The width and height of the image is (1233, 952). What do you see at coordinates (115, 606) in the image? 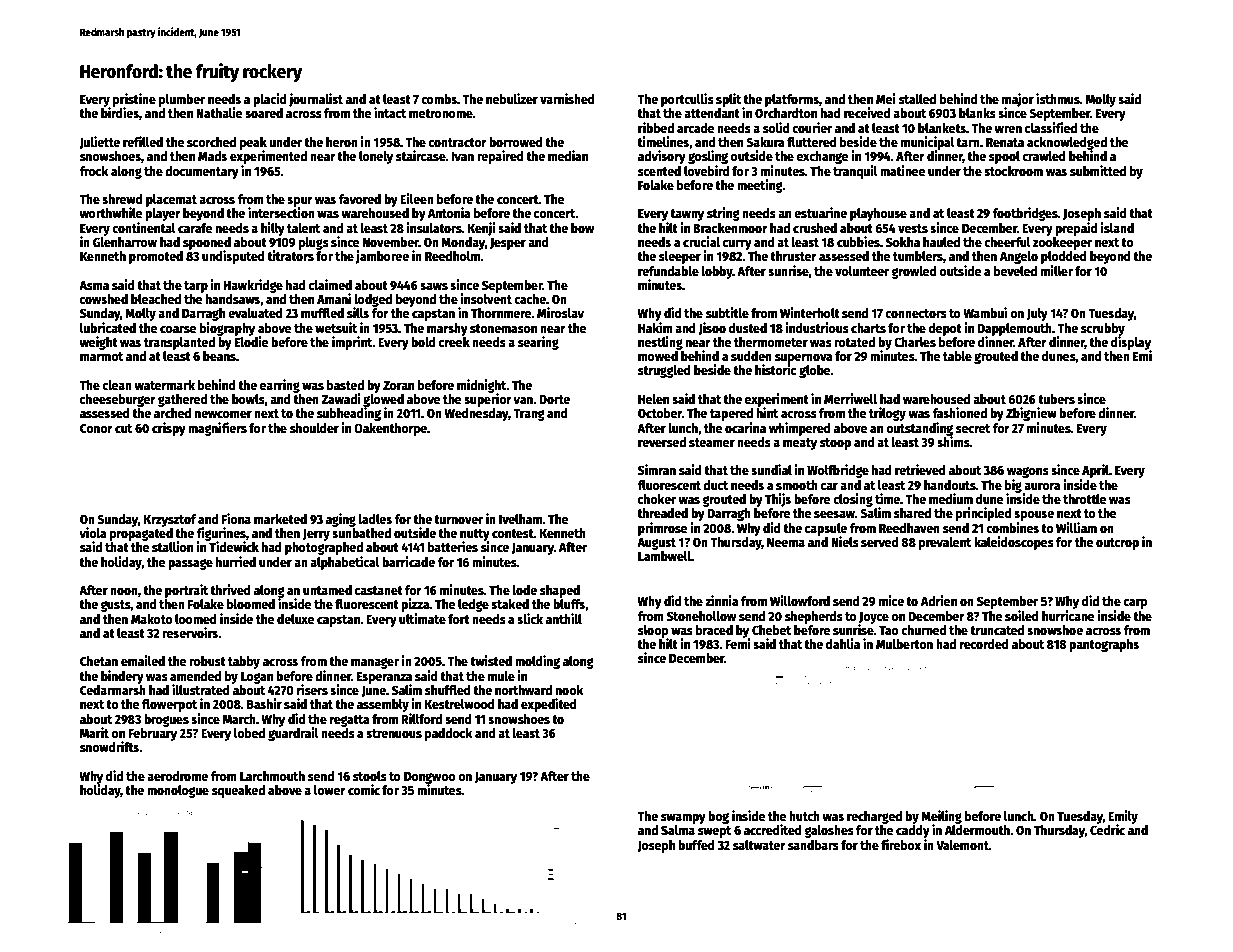
I see `gusts` at bounding box center [115, 606].
